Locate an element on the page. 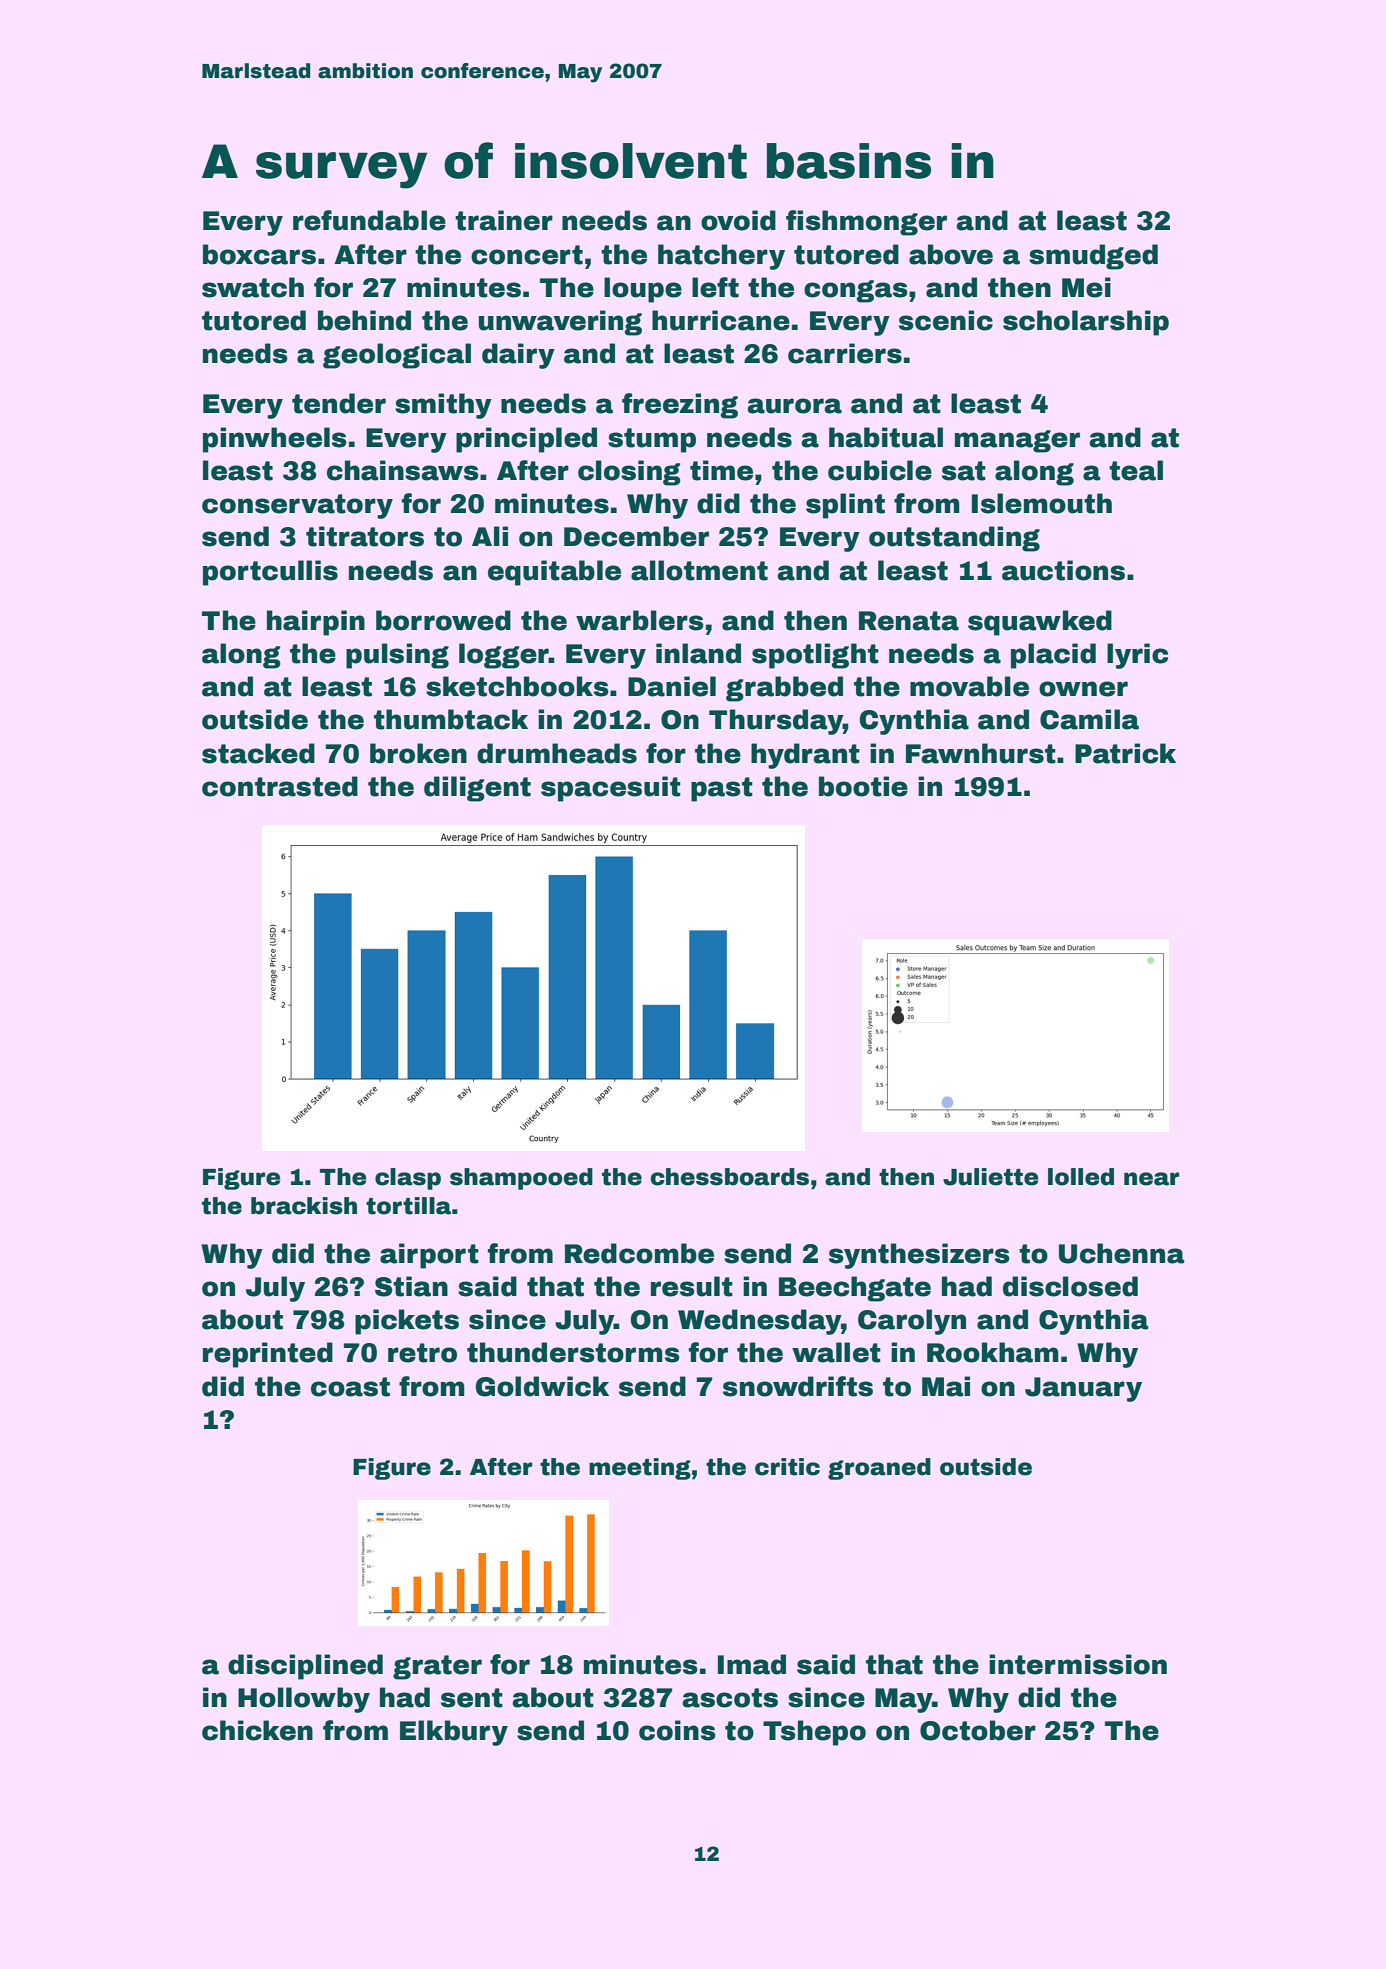  shampooed is located at coordinates (521, 1179).
